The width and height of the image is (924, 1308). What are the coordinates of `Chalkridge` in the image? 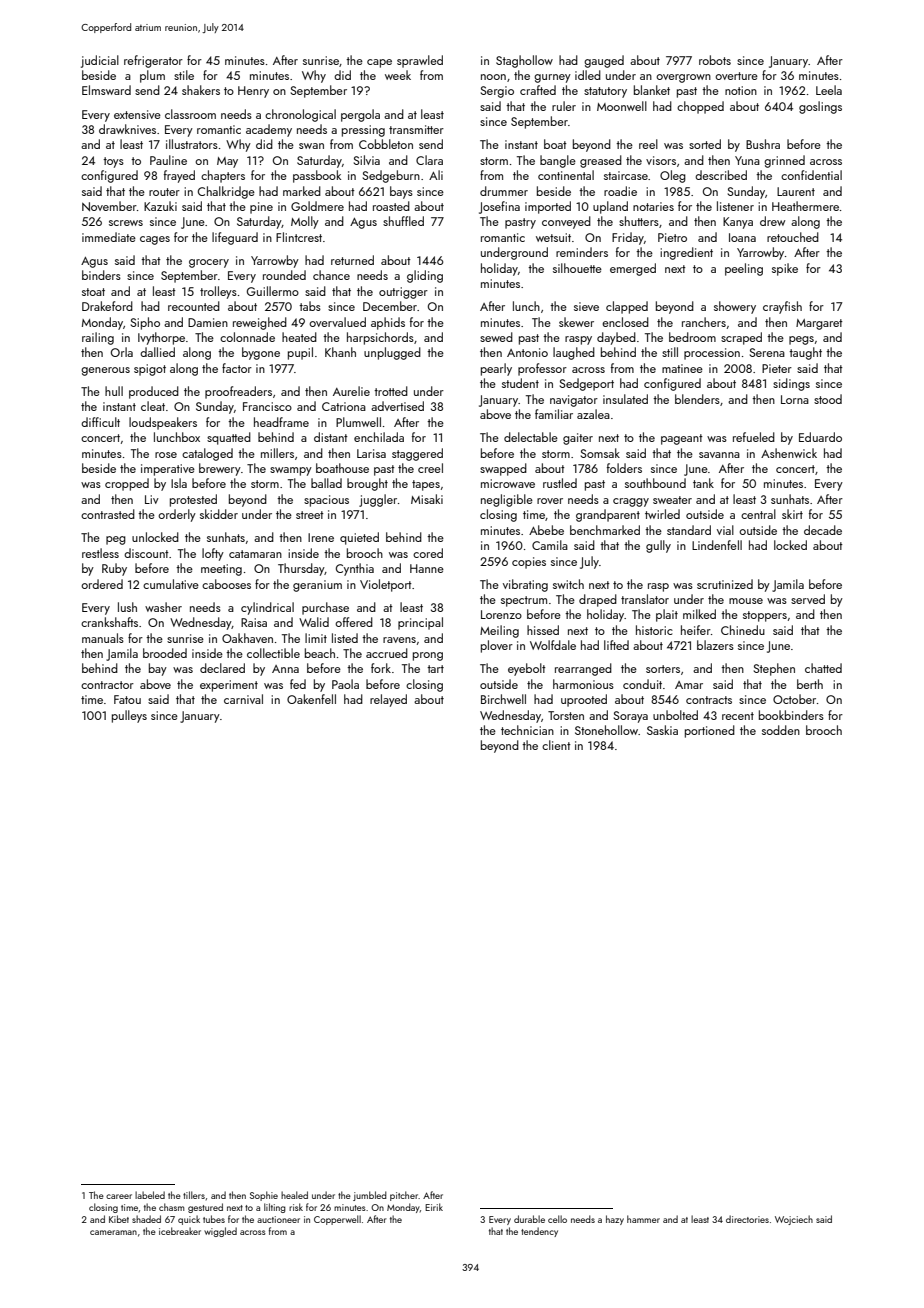 It's located at (226, 192).
